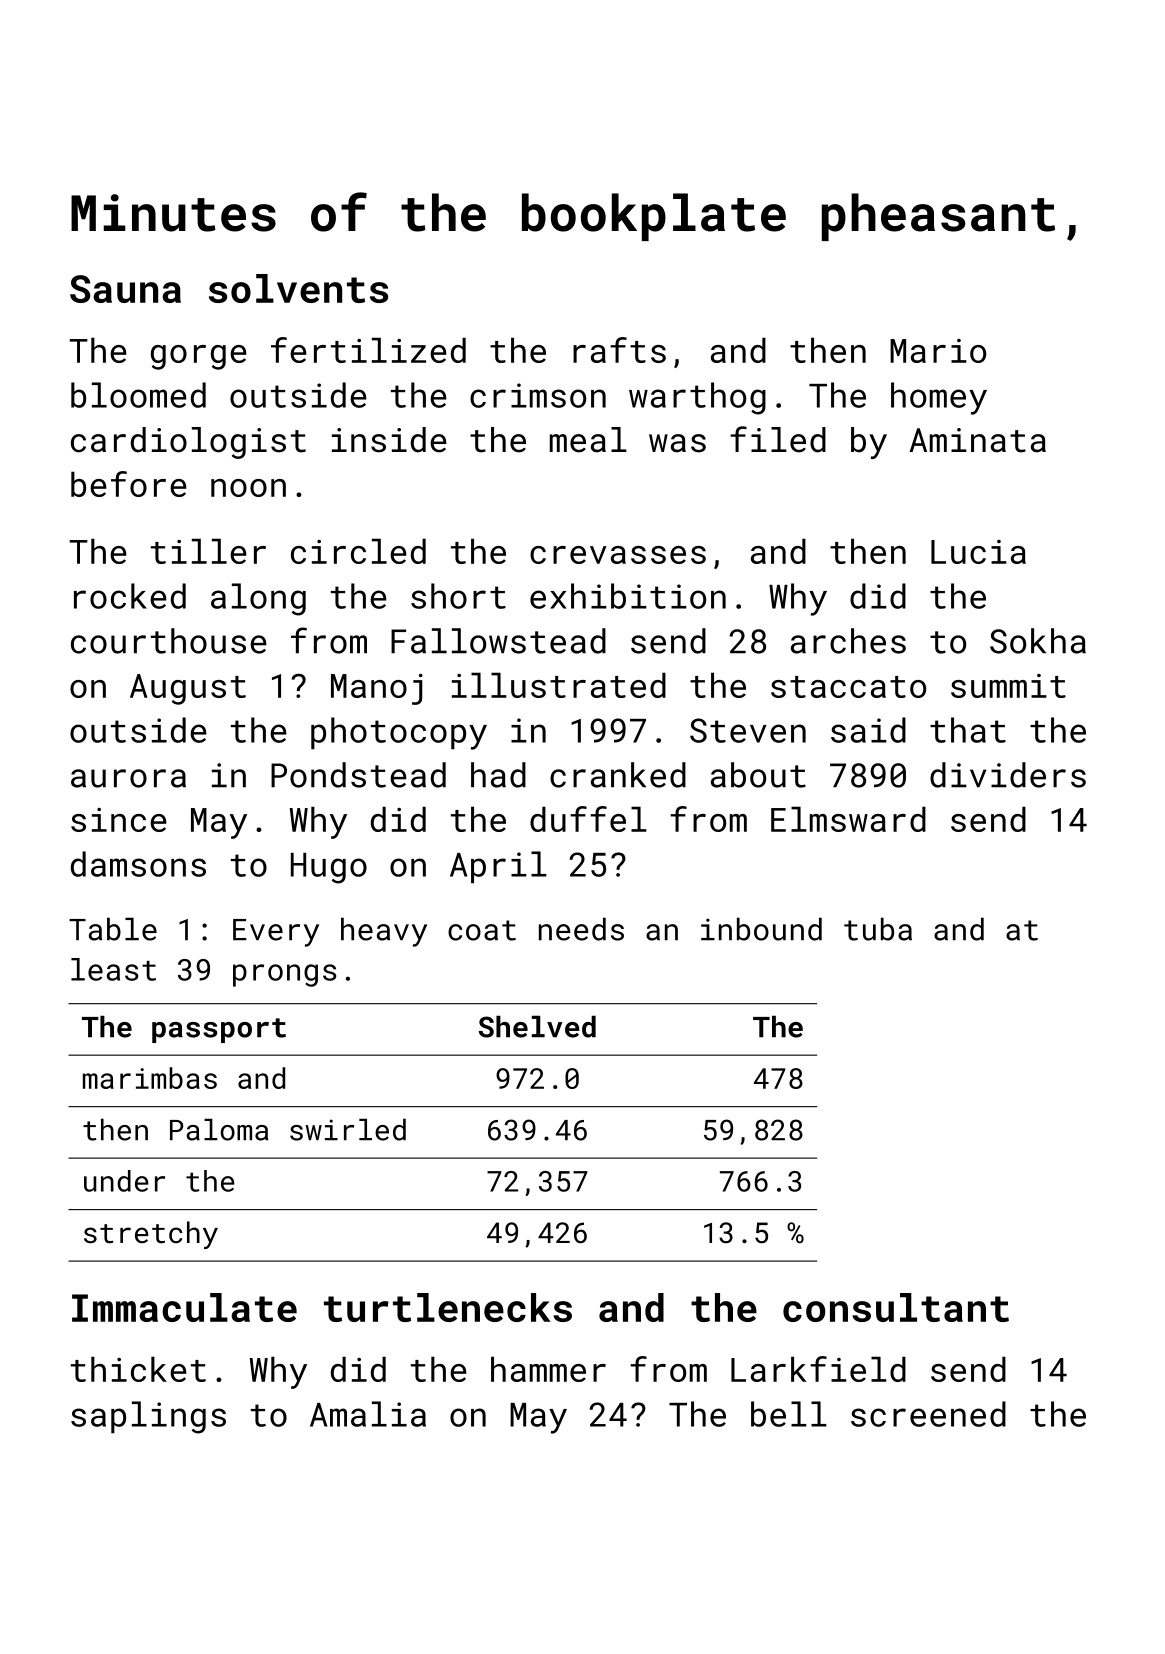 The width and height of the screenshot is (1165, 1654). Describe the element at coordinates (377, 689) in the screenshot. I see `Manoj` at that location.
